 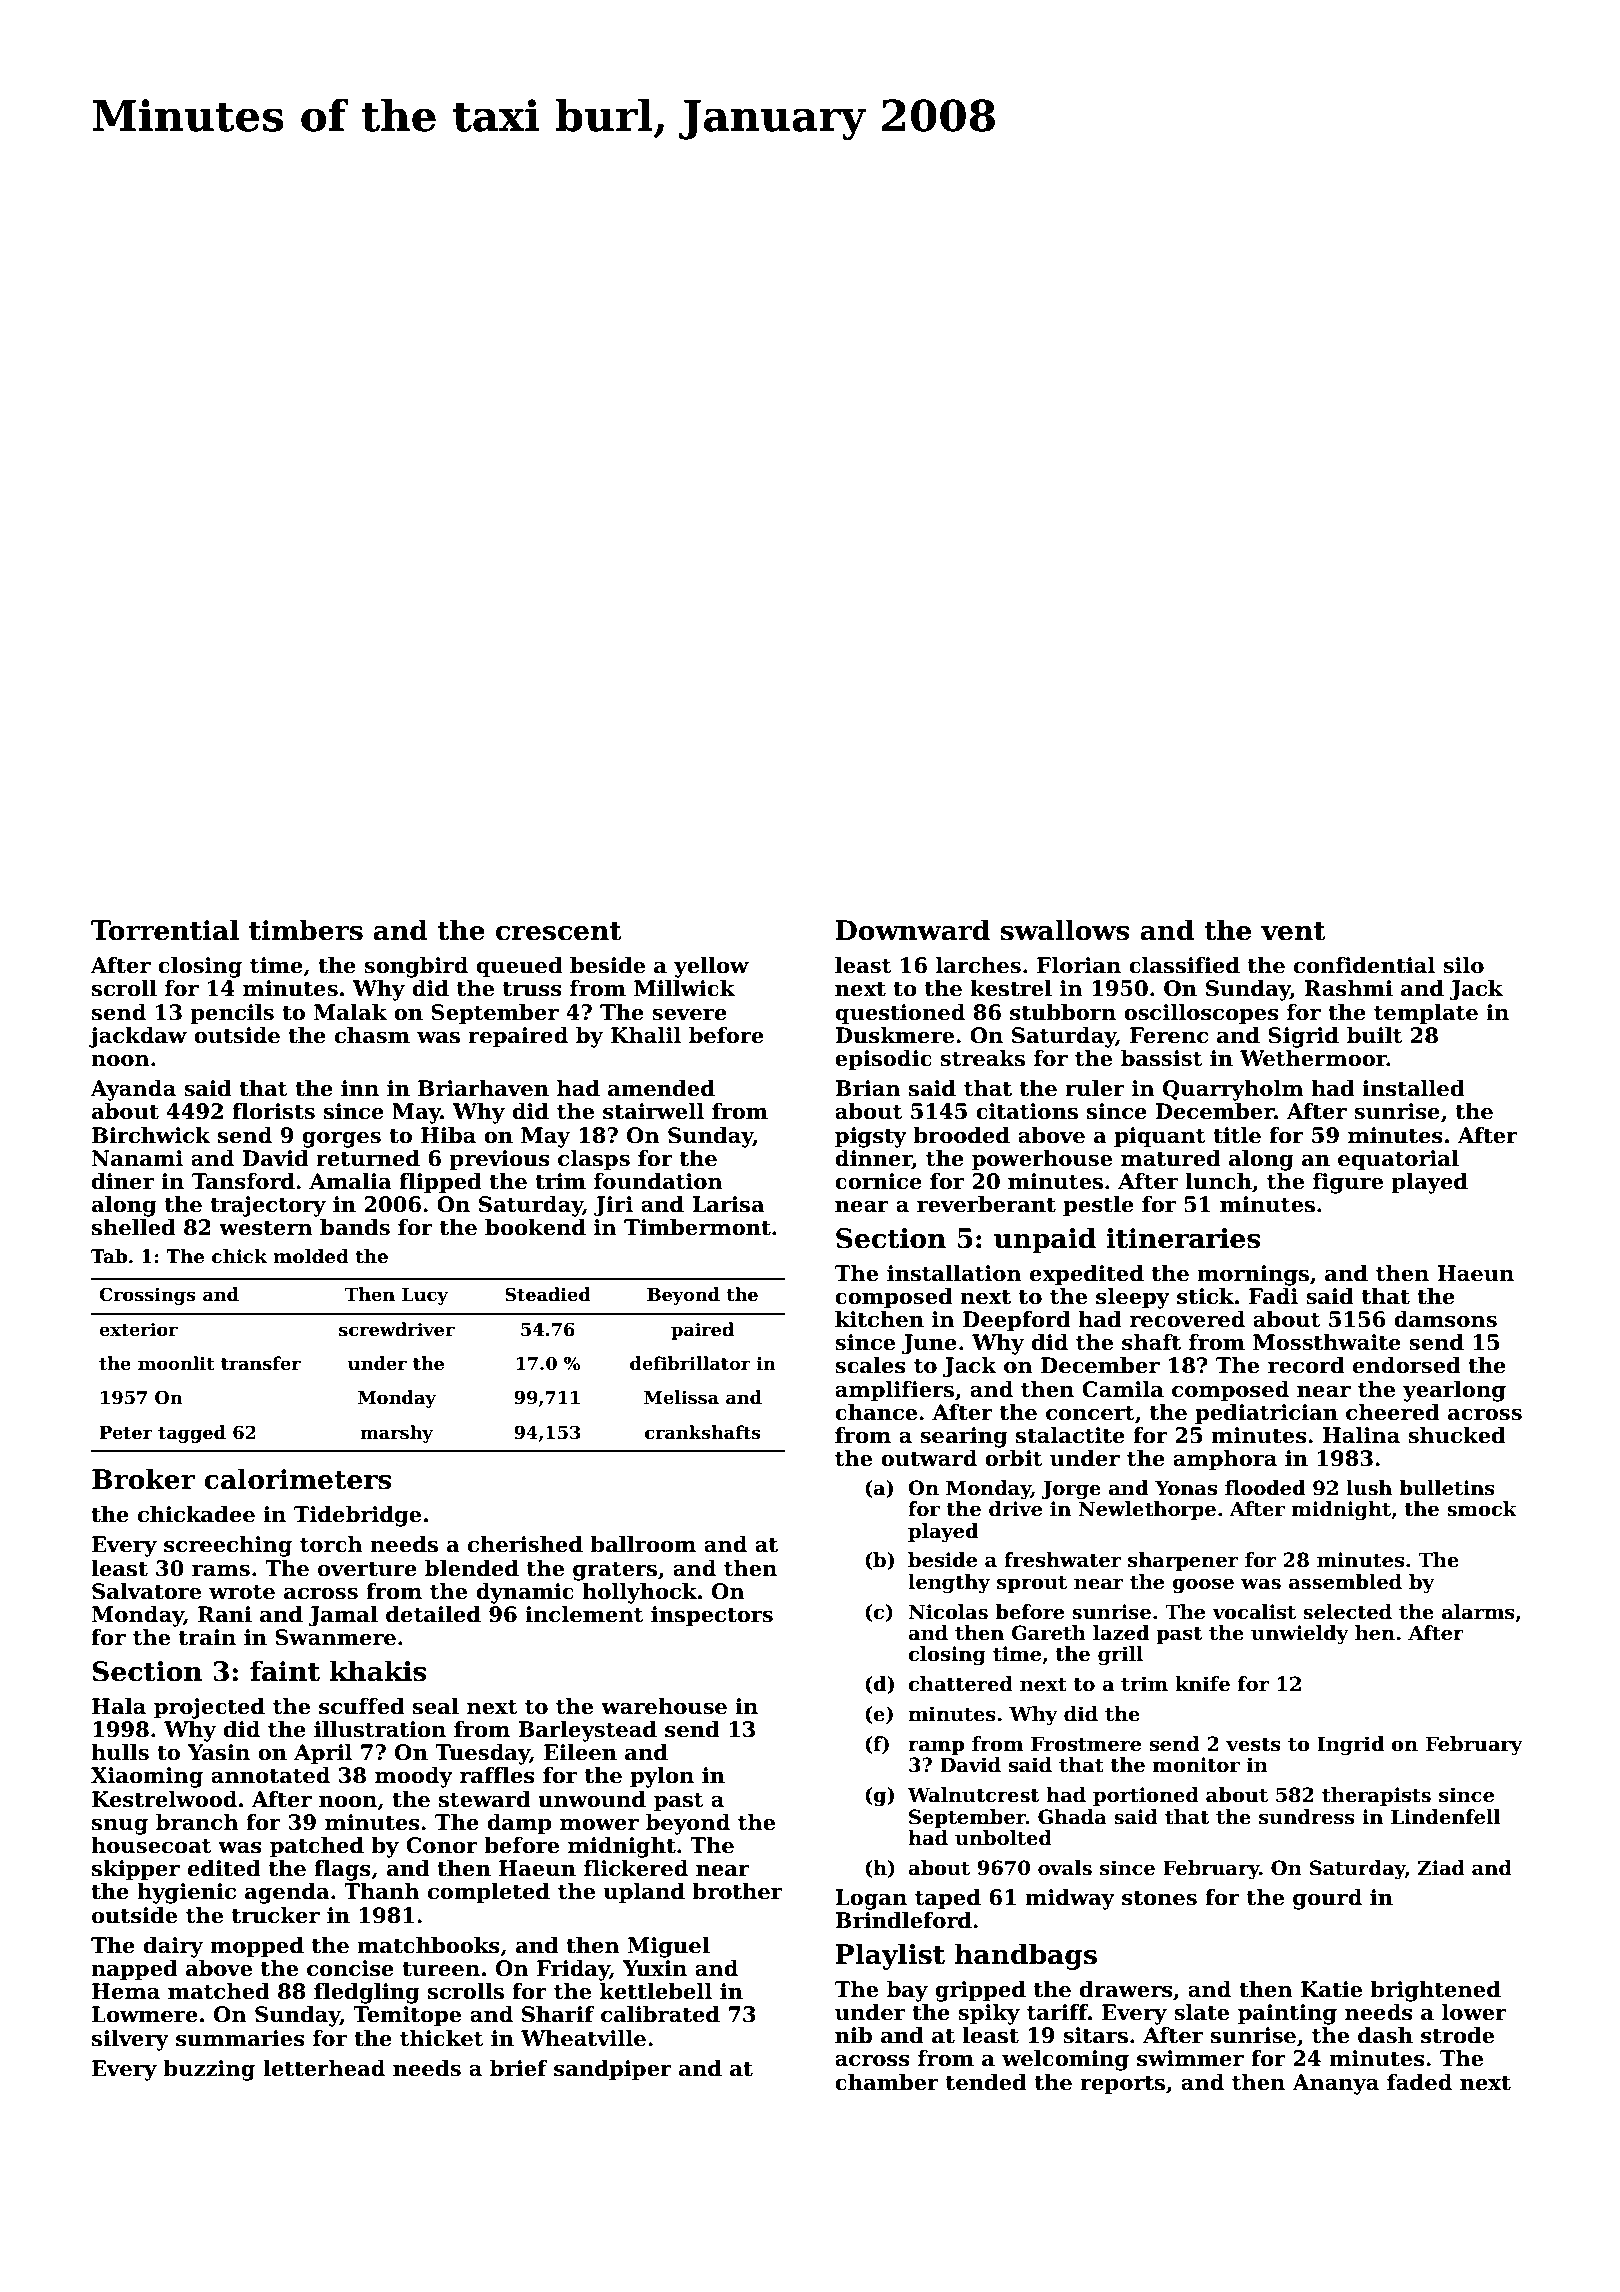 What do you see at coordinates (1348, 1183) in the document?
I see `figure` at bounding box center [1348, 1183].
